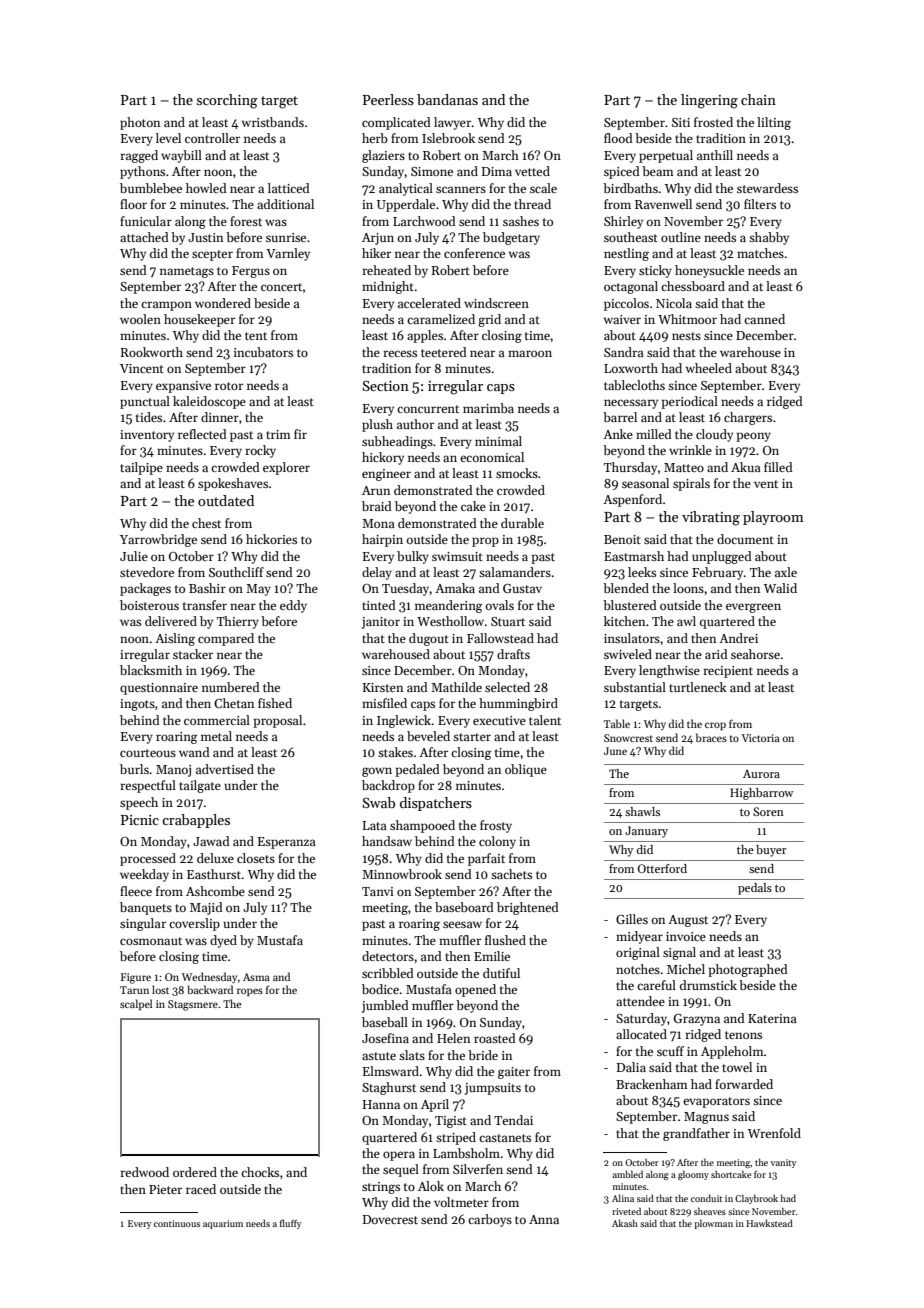 The width and height of the screenshot is (924, 1308). Describe the element at coordinates (133, 204) in the screenshot. I see `floor` at that location.
